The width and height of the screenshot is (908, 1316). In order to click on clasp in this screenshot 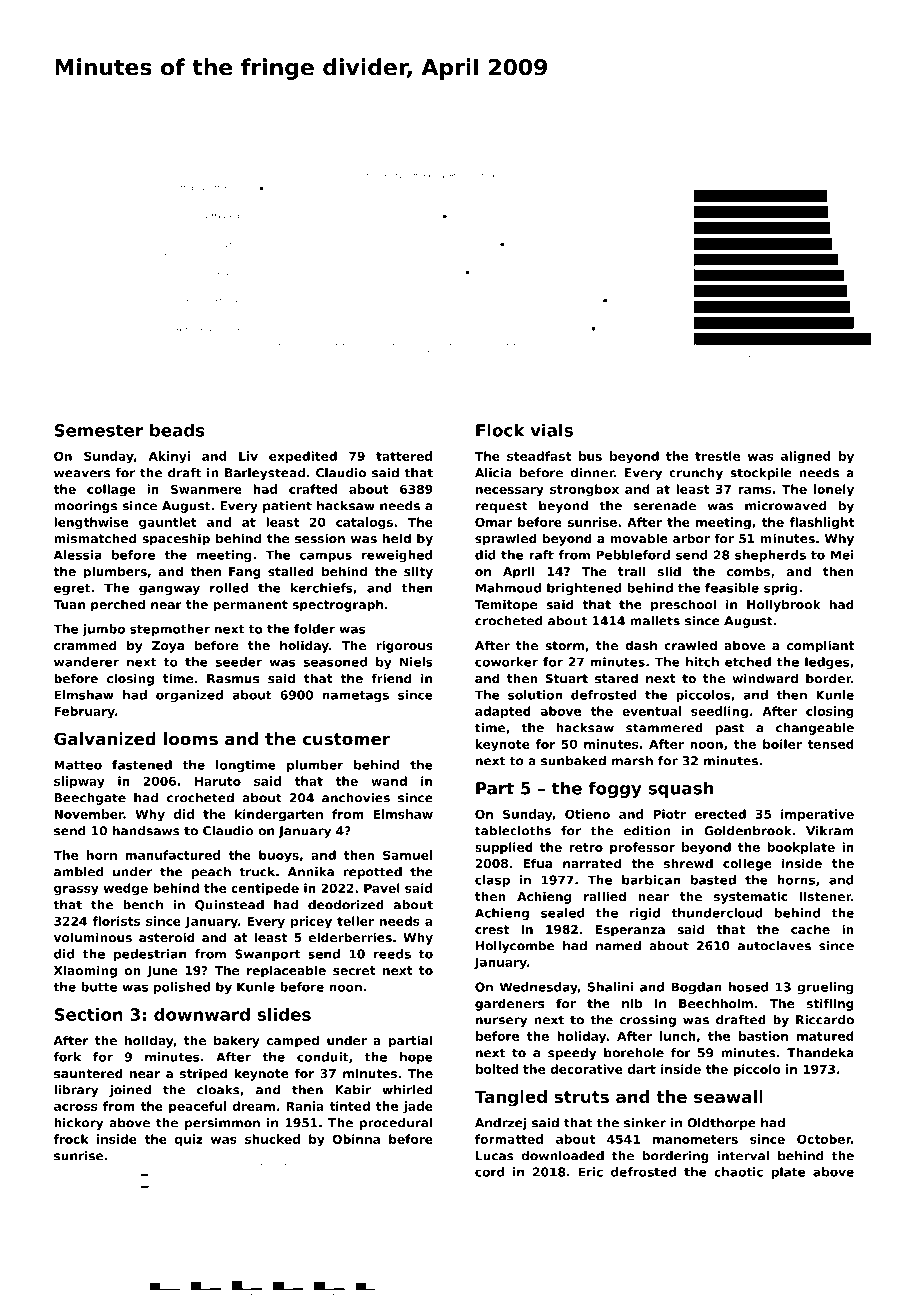, I will do `click(492, 881)`.
